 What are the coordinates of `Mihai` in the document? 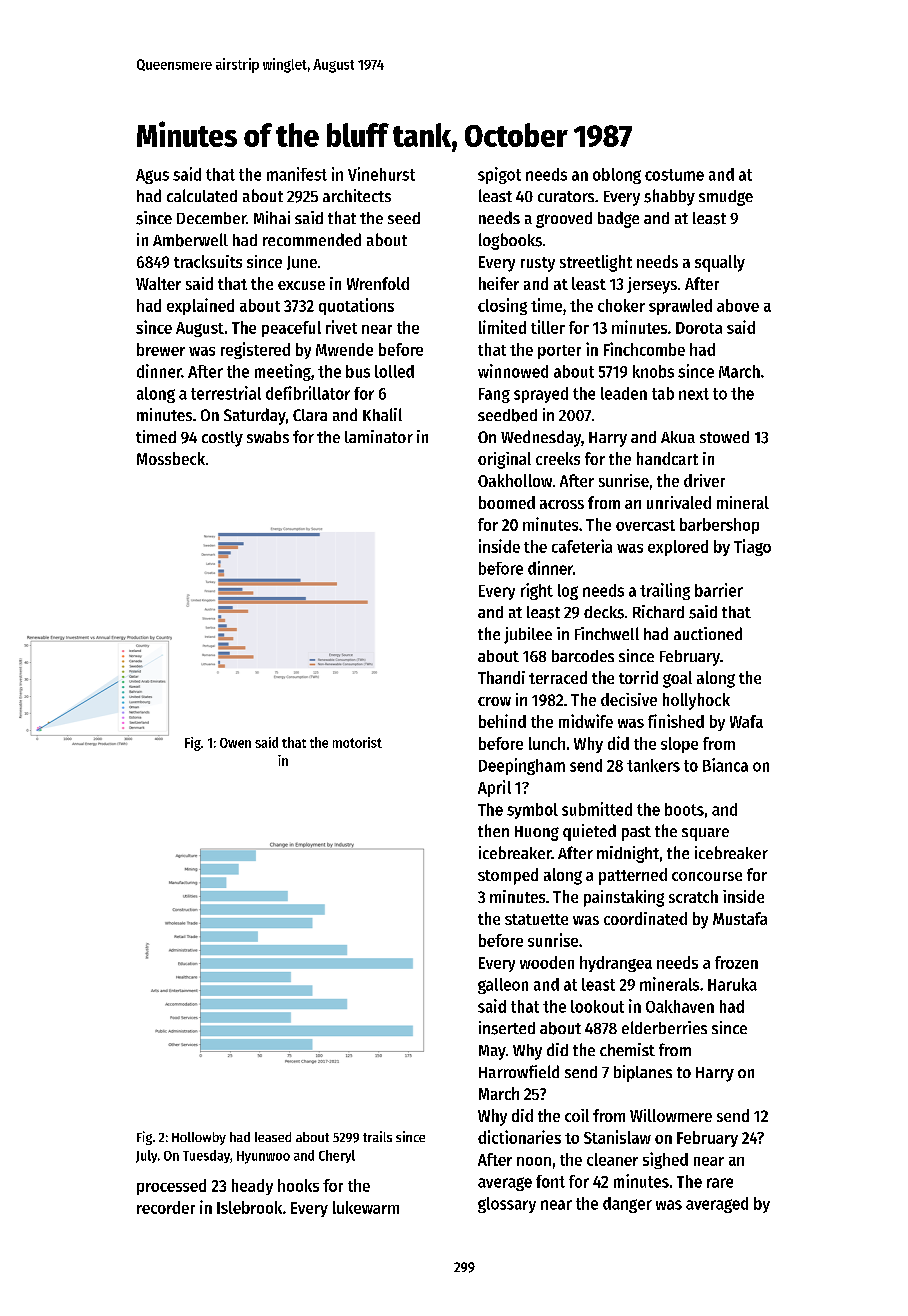 It's located at (272, 217).
